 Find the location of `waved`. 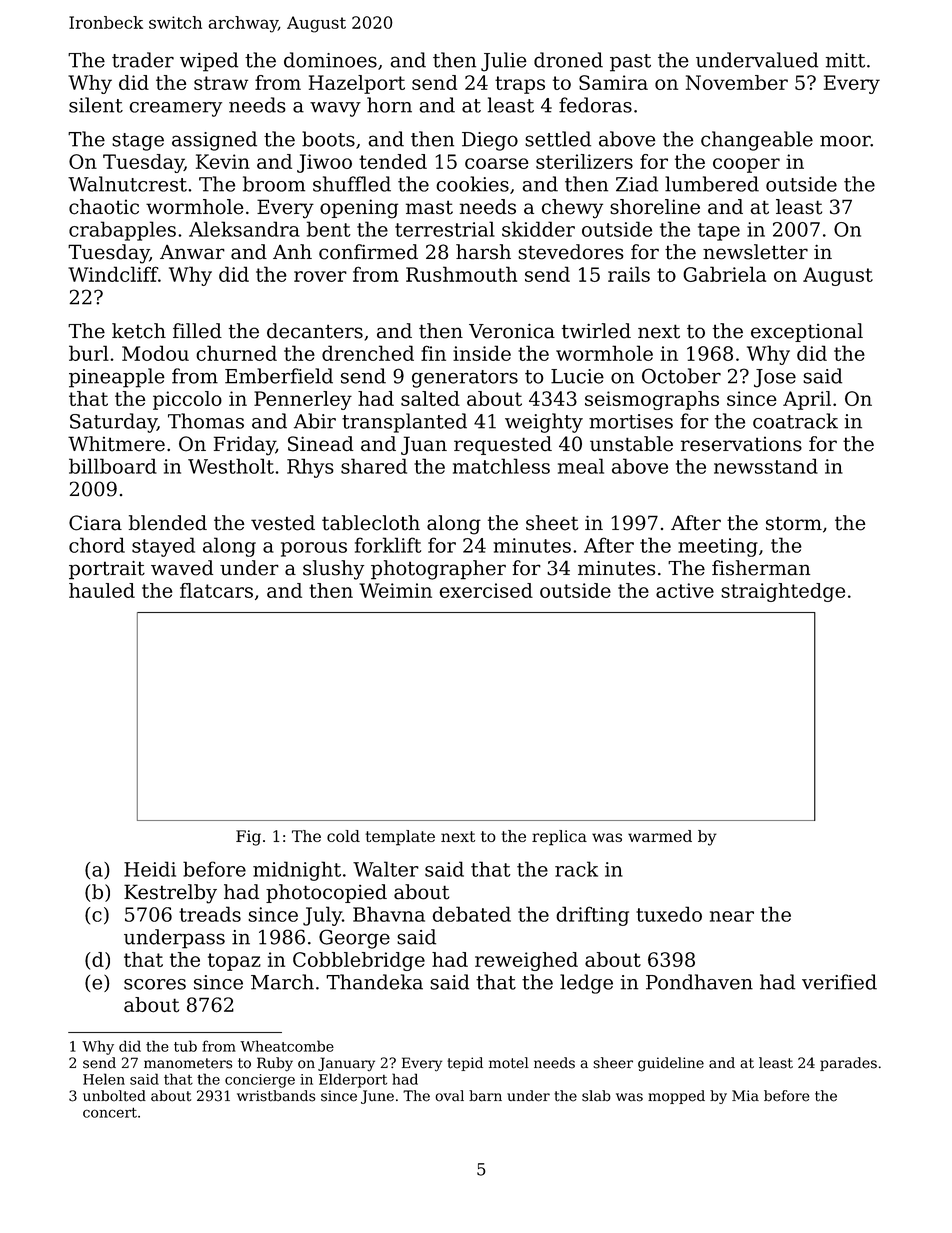

waved is located at coordinates (182, 568).
